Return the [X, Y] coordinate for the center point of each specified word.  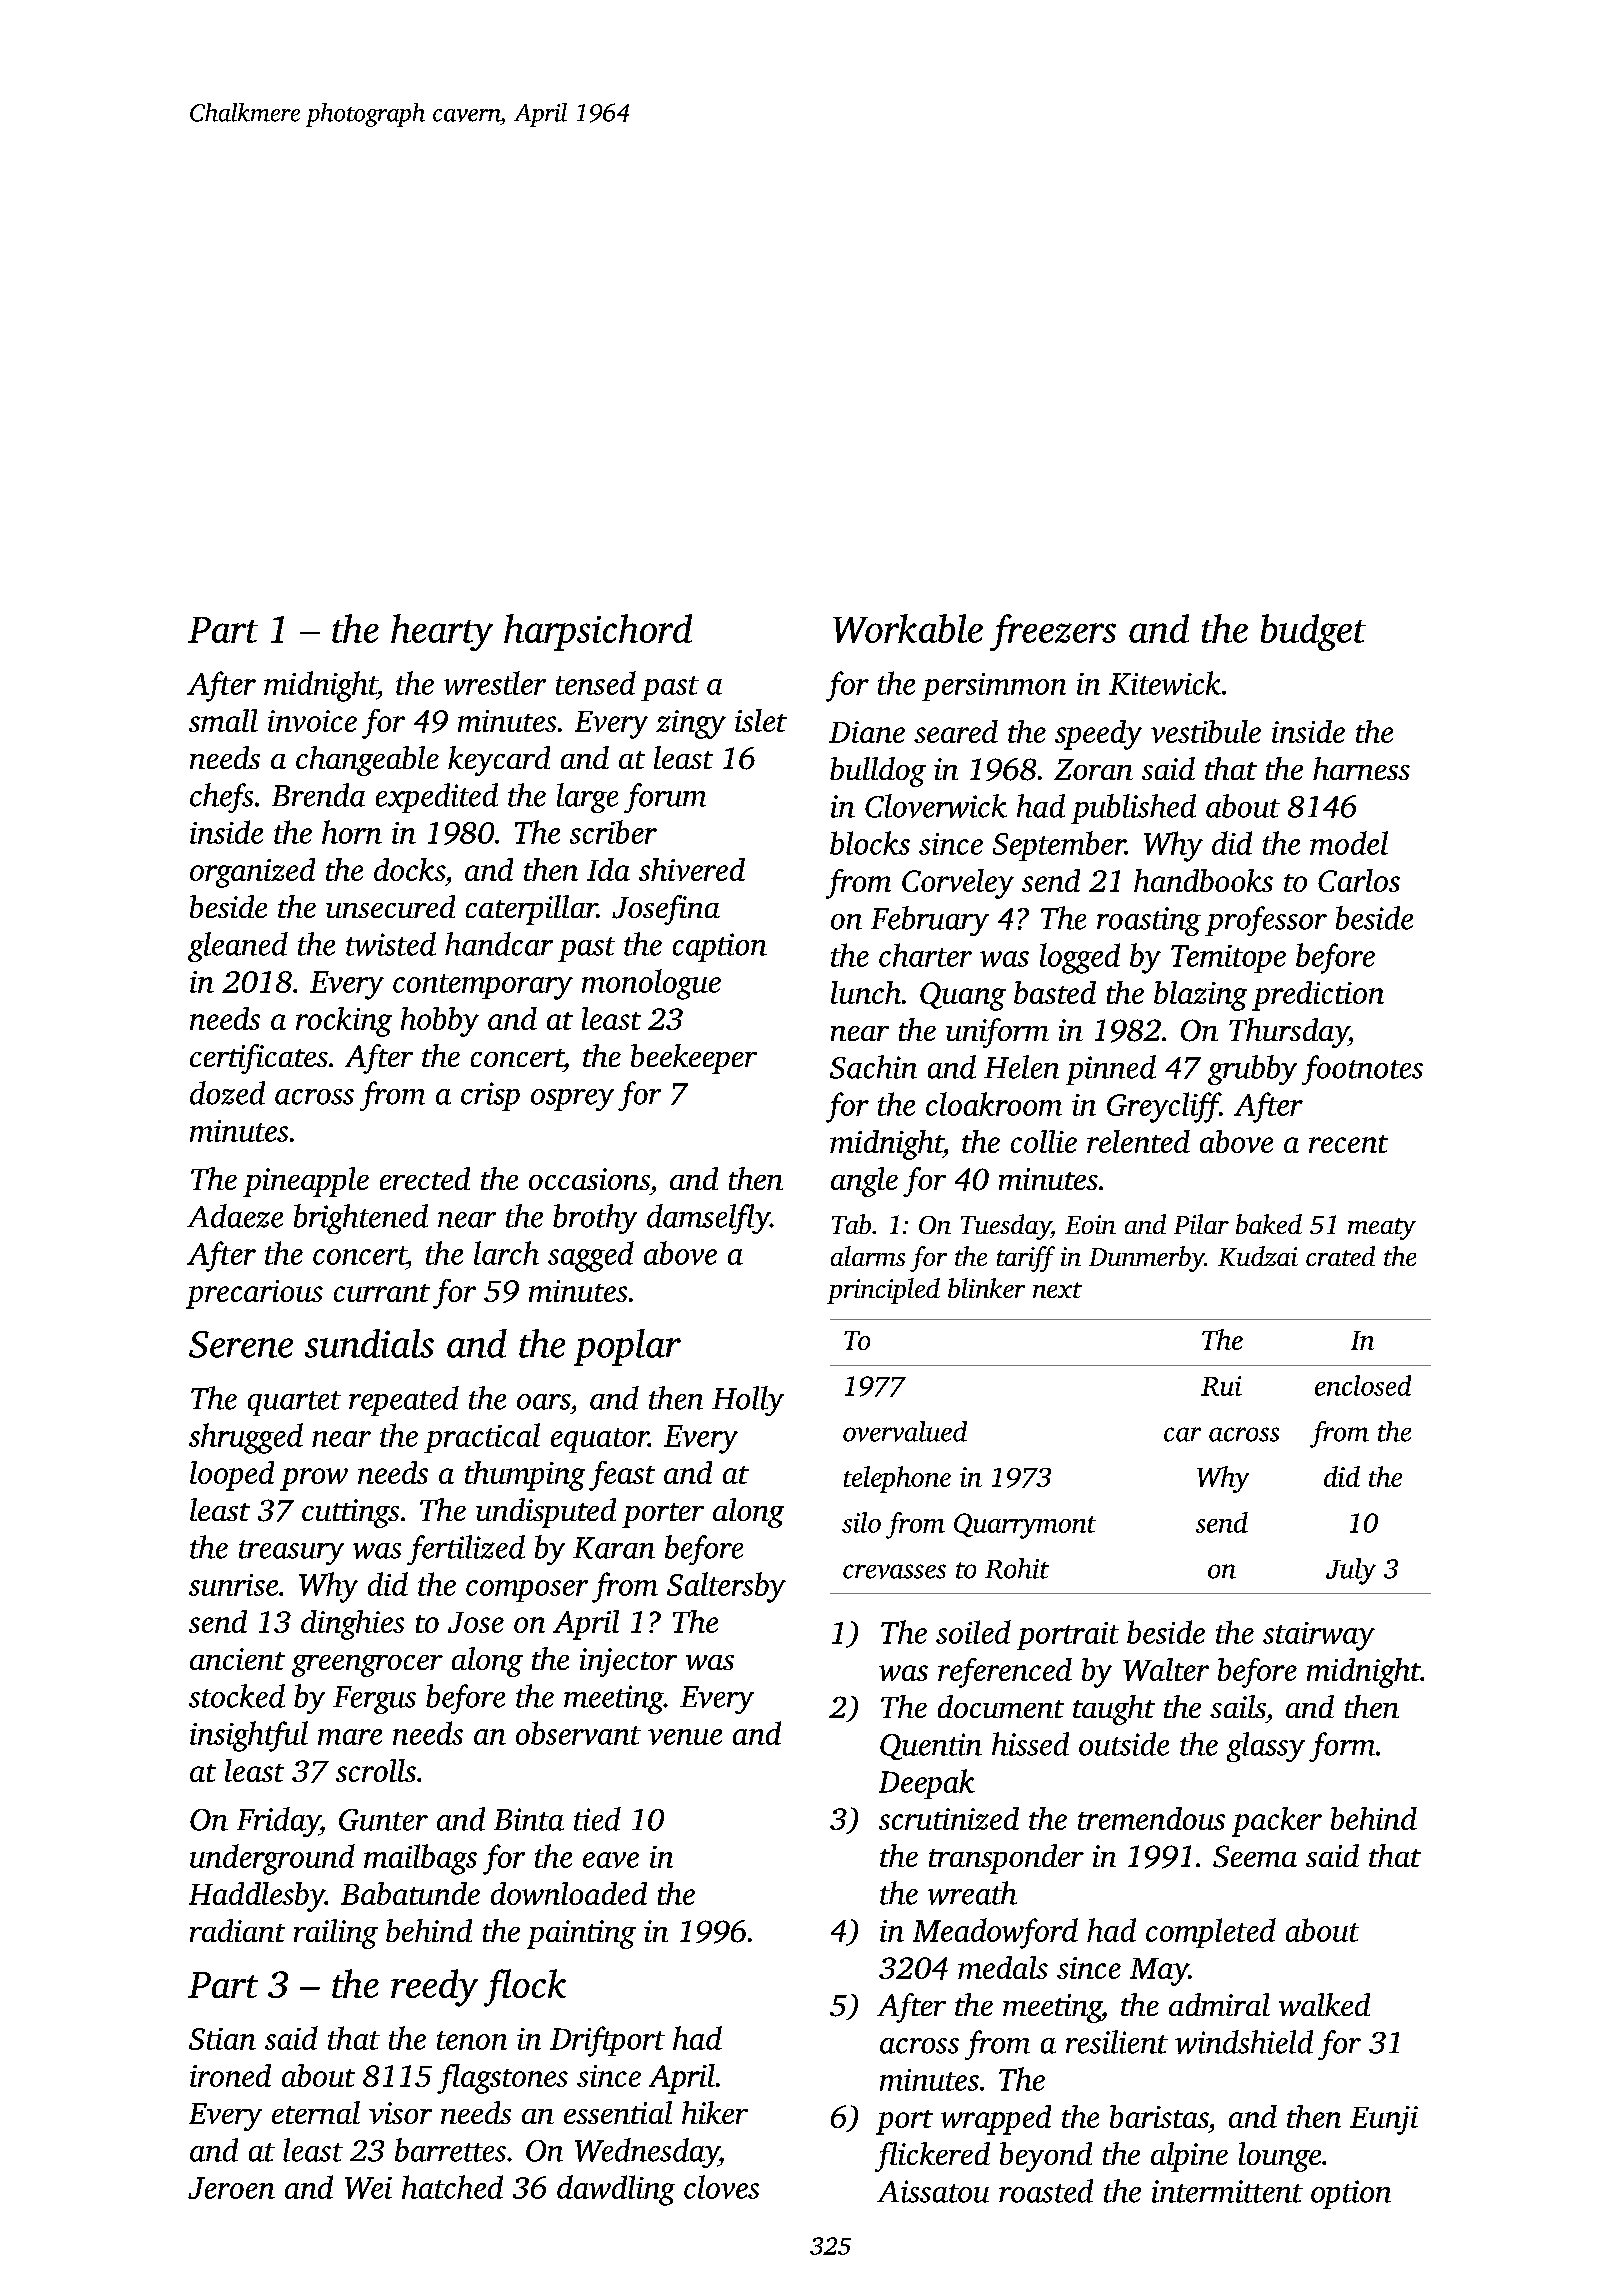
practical [482, 1438]
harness [1361, 768]
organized [252, 873]
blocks [870, 843]
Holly [748, 1401]
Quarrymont [1025, 1526]
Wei [368, 2188]
